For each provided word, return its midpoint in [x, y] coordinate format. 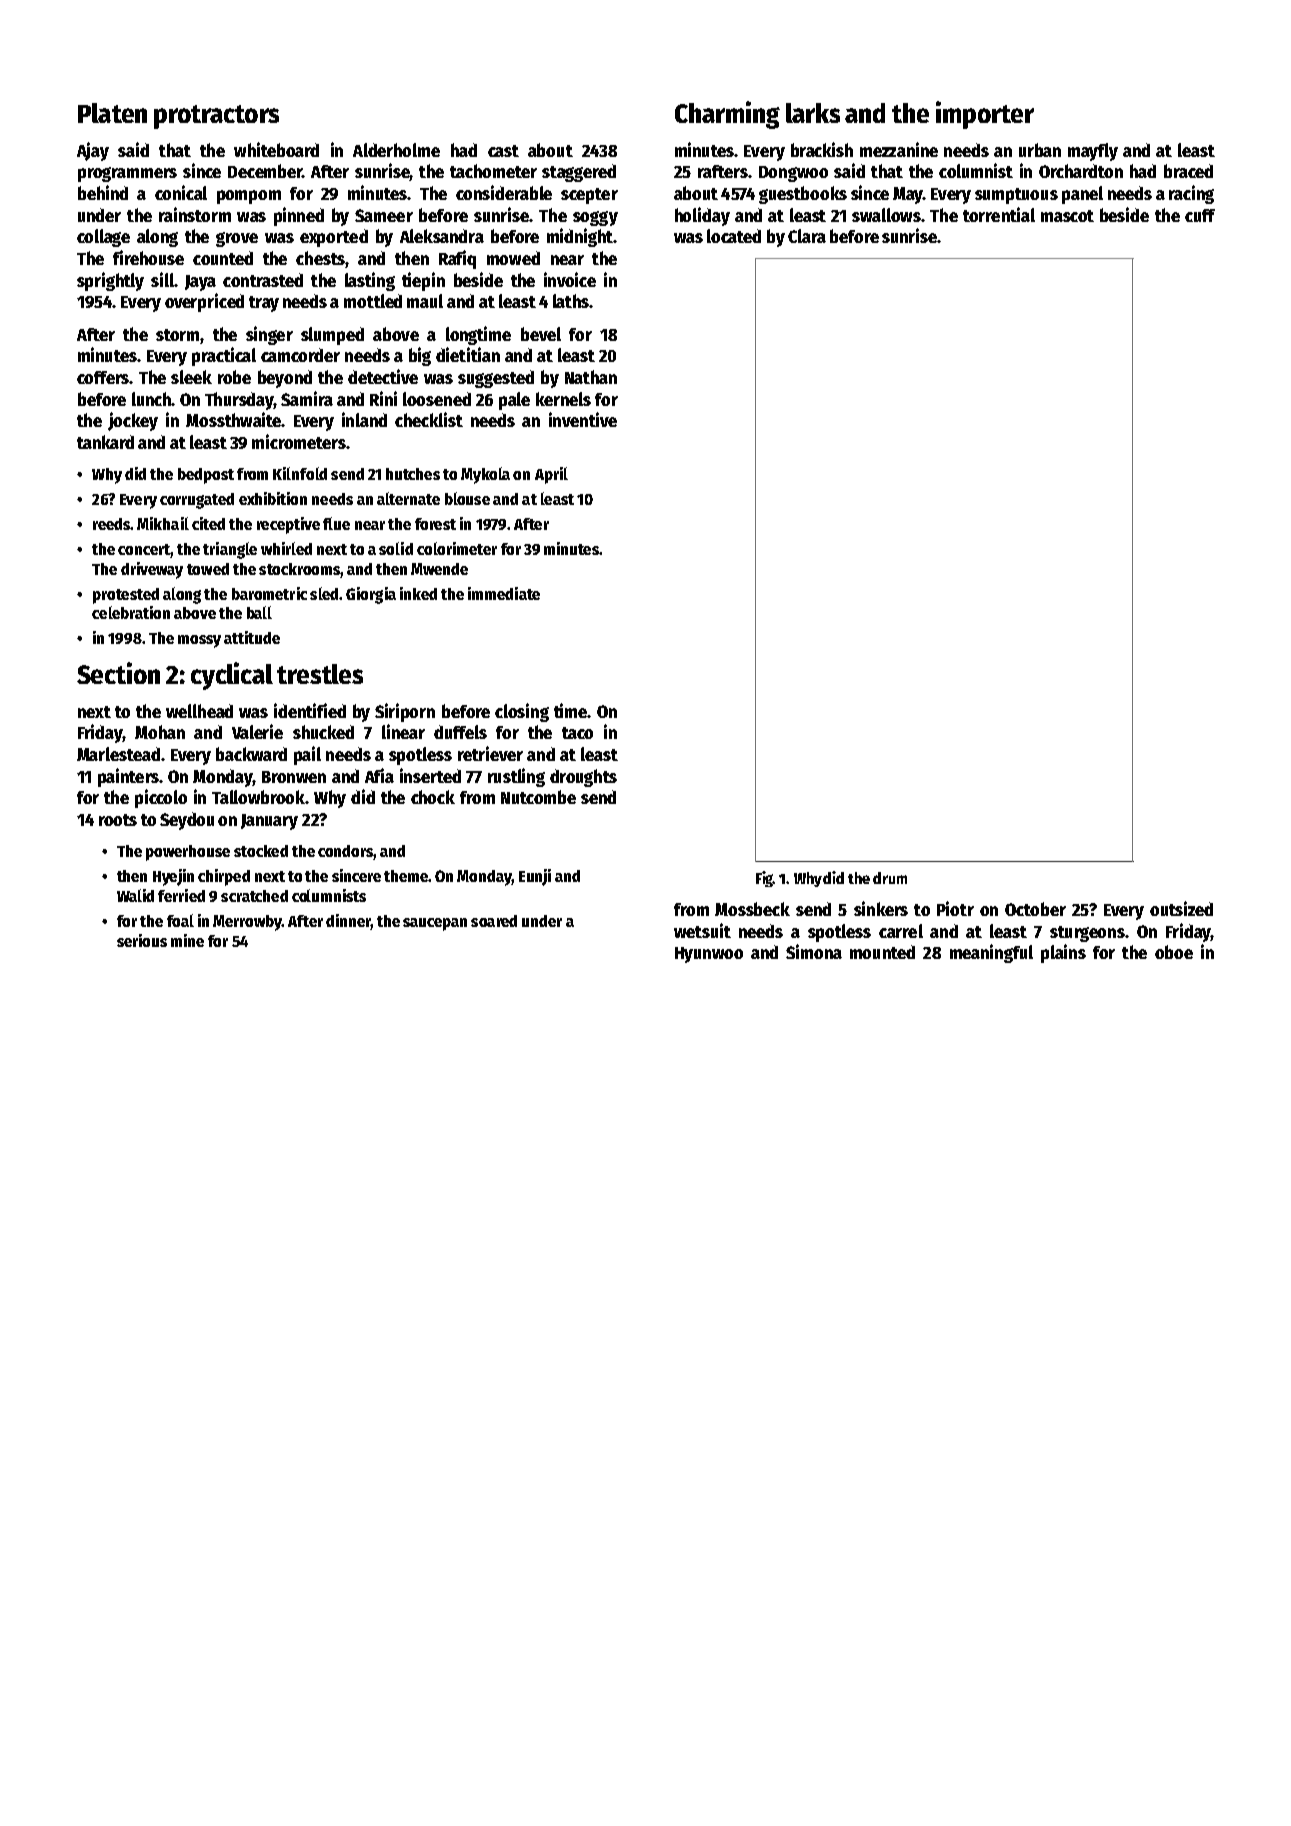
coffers [103, 377]
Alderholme [396, 150]
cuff [1200, 215]
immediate [504, 593]
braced [1188, 171]
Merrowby [247, 923]
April [551, 475]
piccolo [161, 798]
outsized [1181, 908]
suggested [496, 379]
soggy [595, 218]
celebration [131, 612]
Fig [765, 879]
